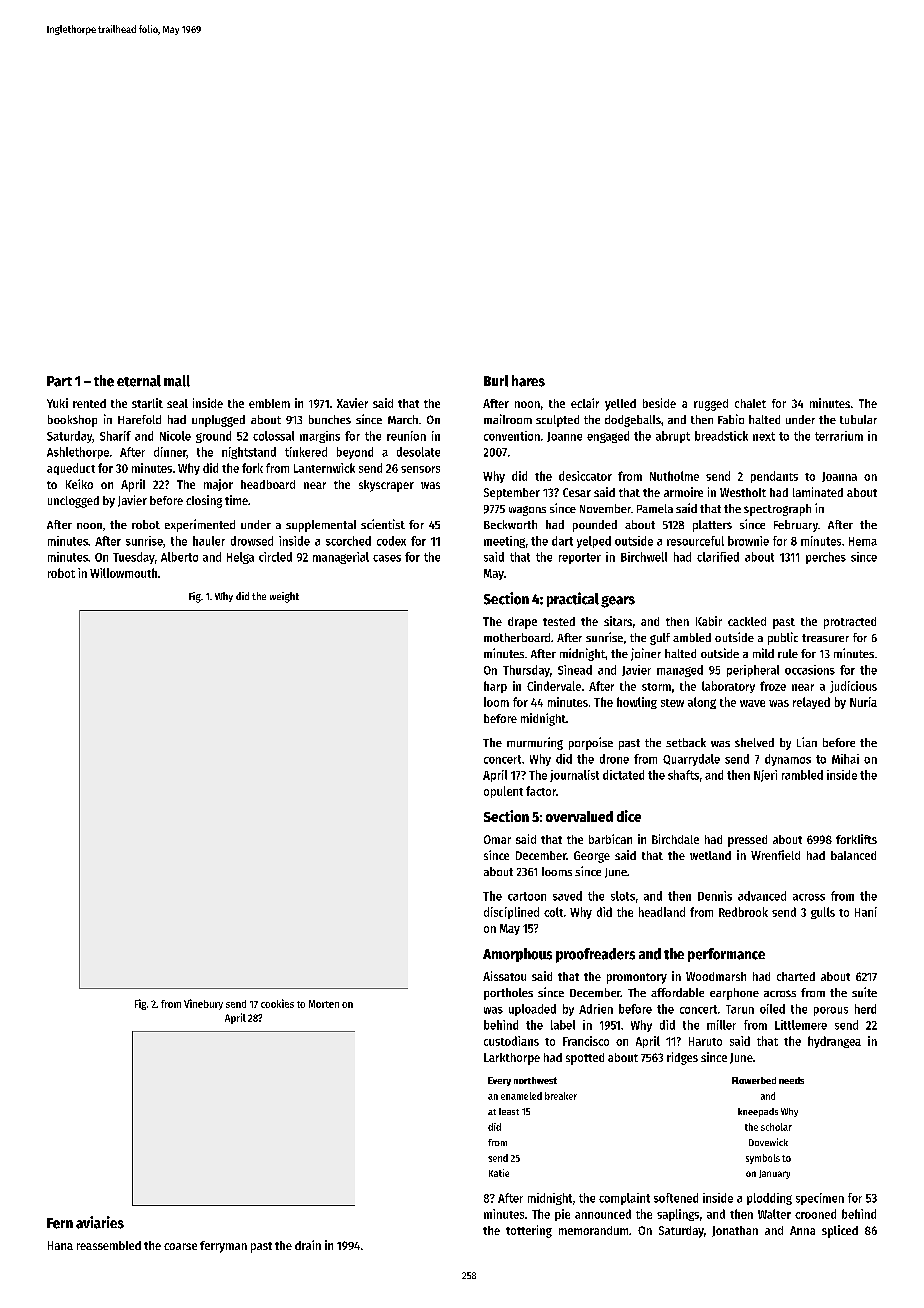 The image size is (924, 1308). I want to click on mall, so click(177, 381).
